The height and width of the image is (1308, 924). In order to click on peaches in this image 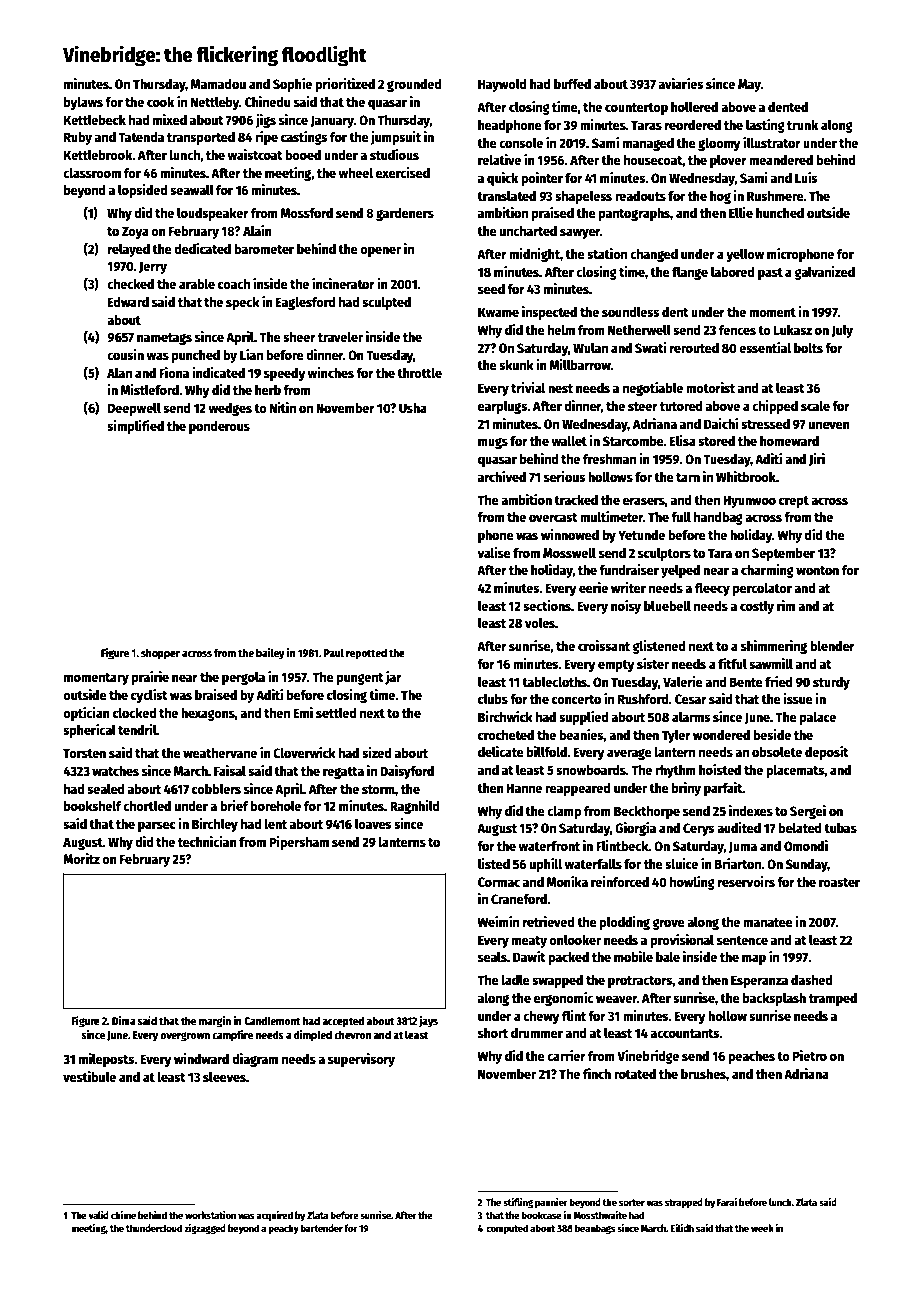, I will do `click(751, 1057)`.
